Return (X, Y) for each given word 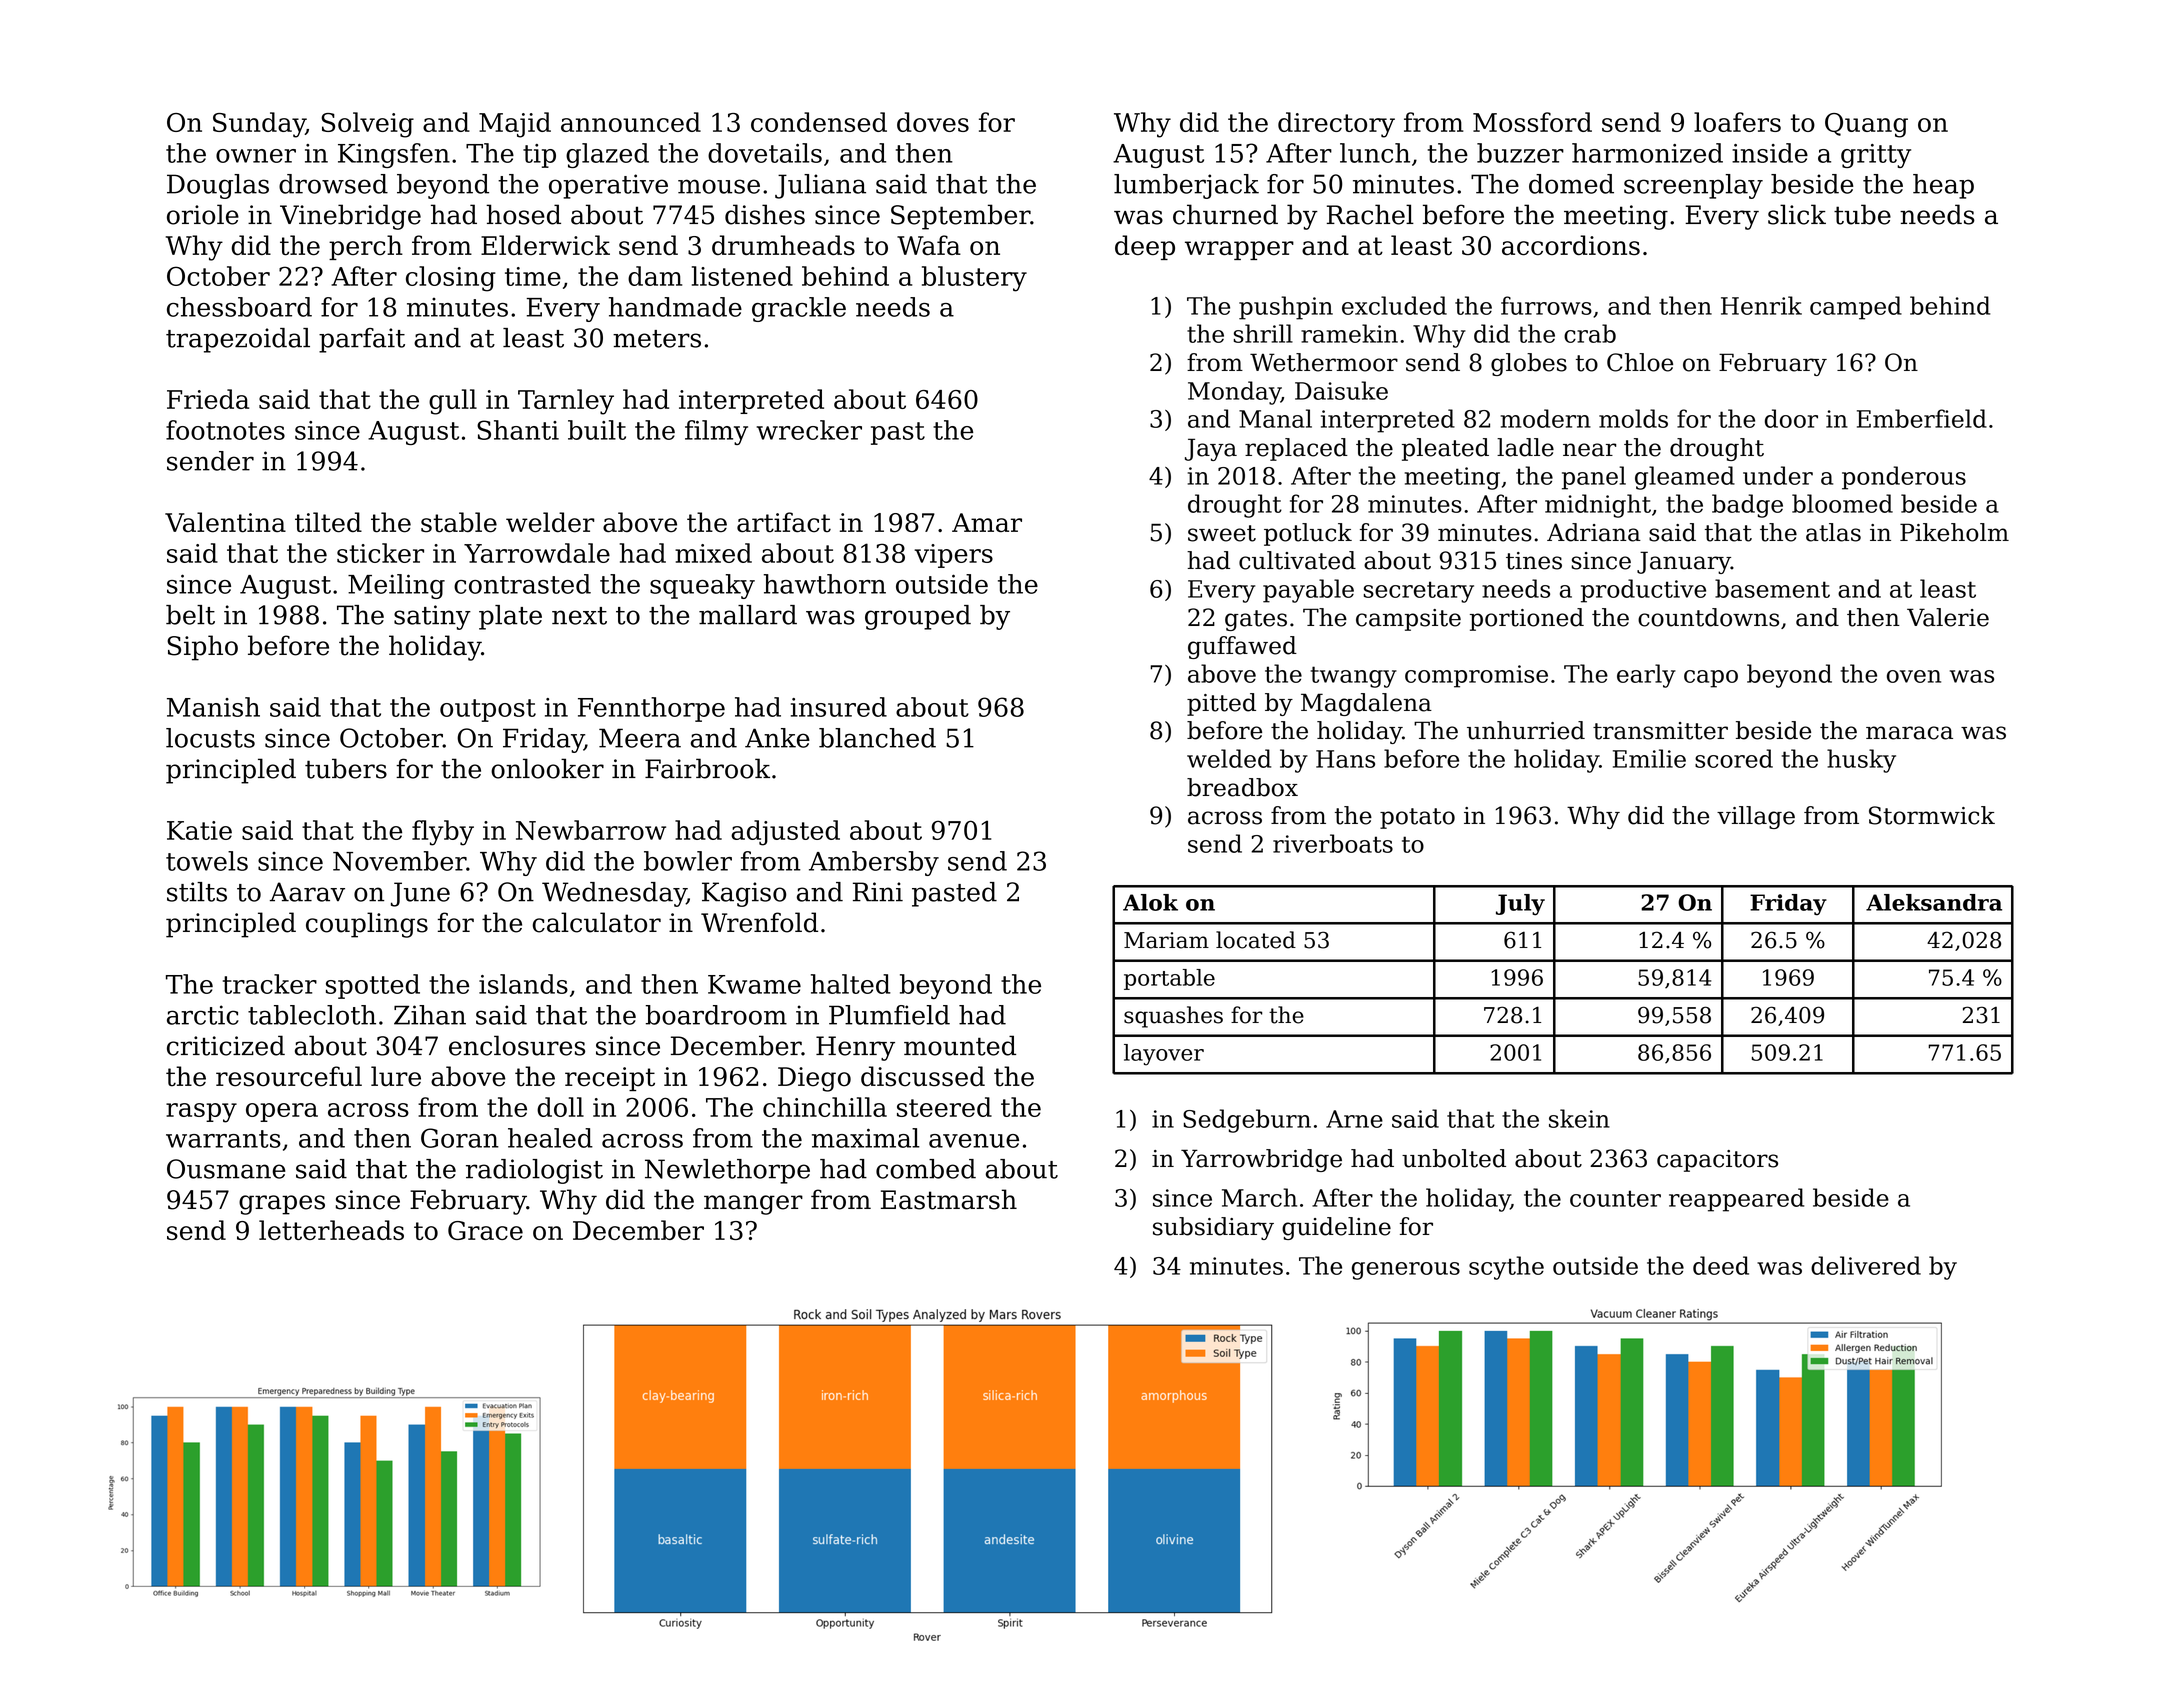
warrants (223, 1139)
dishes (765, 214)
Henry (855, 1048)
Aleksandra (1934, 902)
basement (1772, 588)
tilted (328, 522)
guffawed (1242, 647)
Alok (1150, 902)
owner (256, 156)
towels (207, 861)
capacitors (1717, 1161)
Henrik (1761, 305)
